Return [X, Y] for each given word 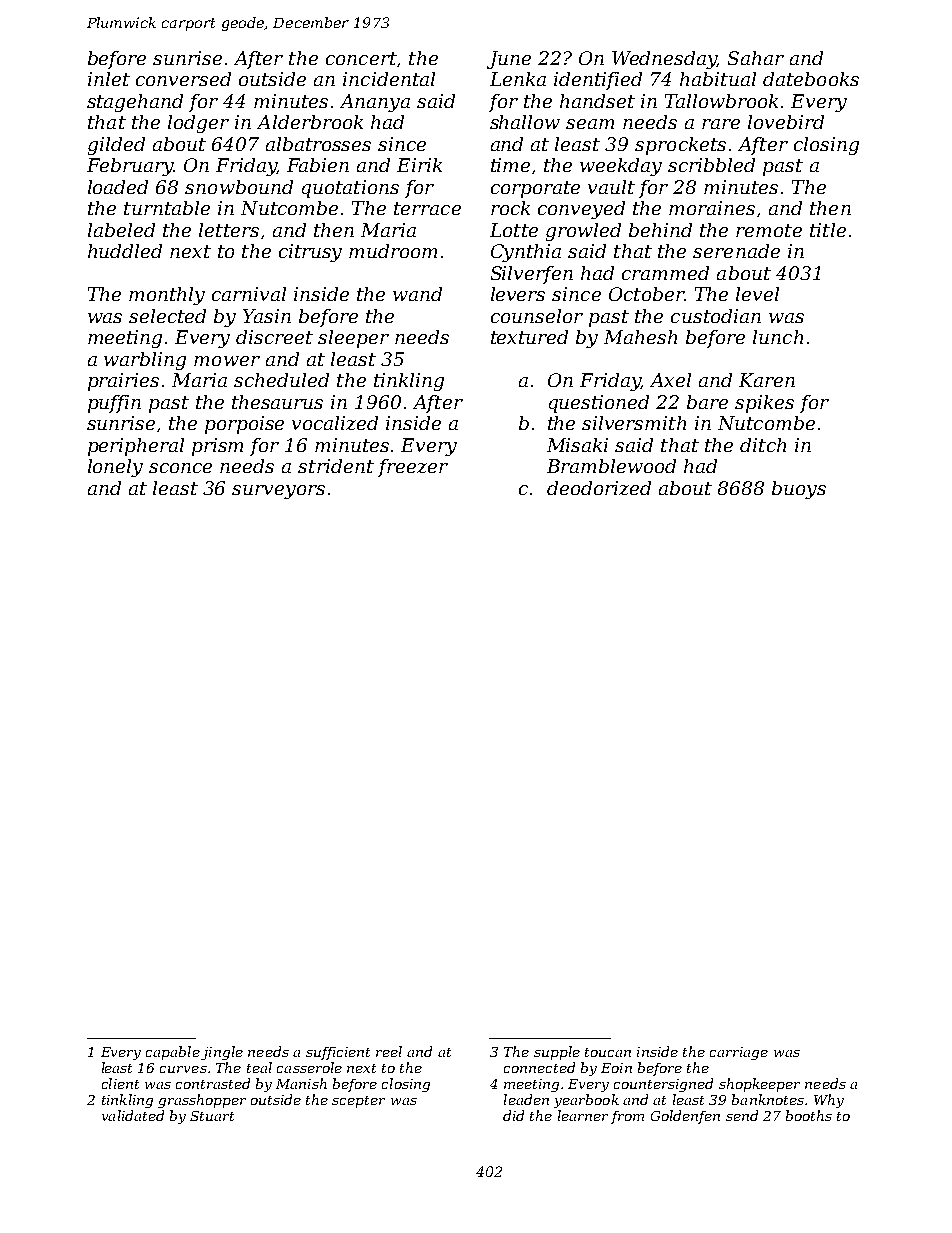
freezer [413, 468]
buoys [799, 490]
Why [829, 1101]
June [509, 60]
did [513, 1115]
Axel [670, 380]
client [120, 1083]
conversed [183, 79]
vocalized [335, 423]
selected [167, 316]
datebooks [811, 79]
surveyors [278, 492]
